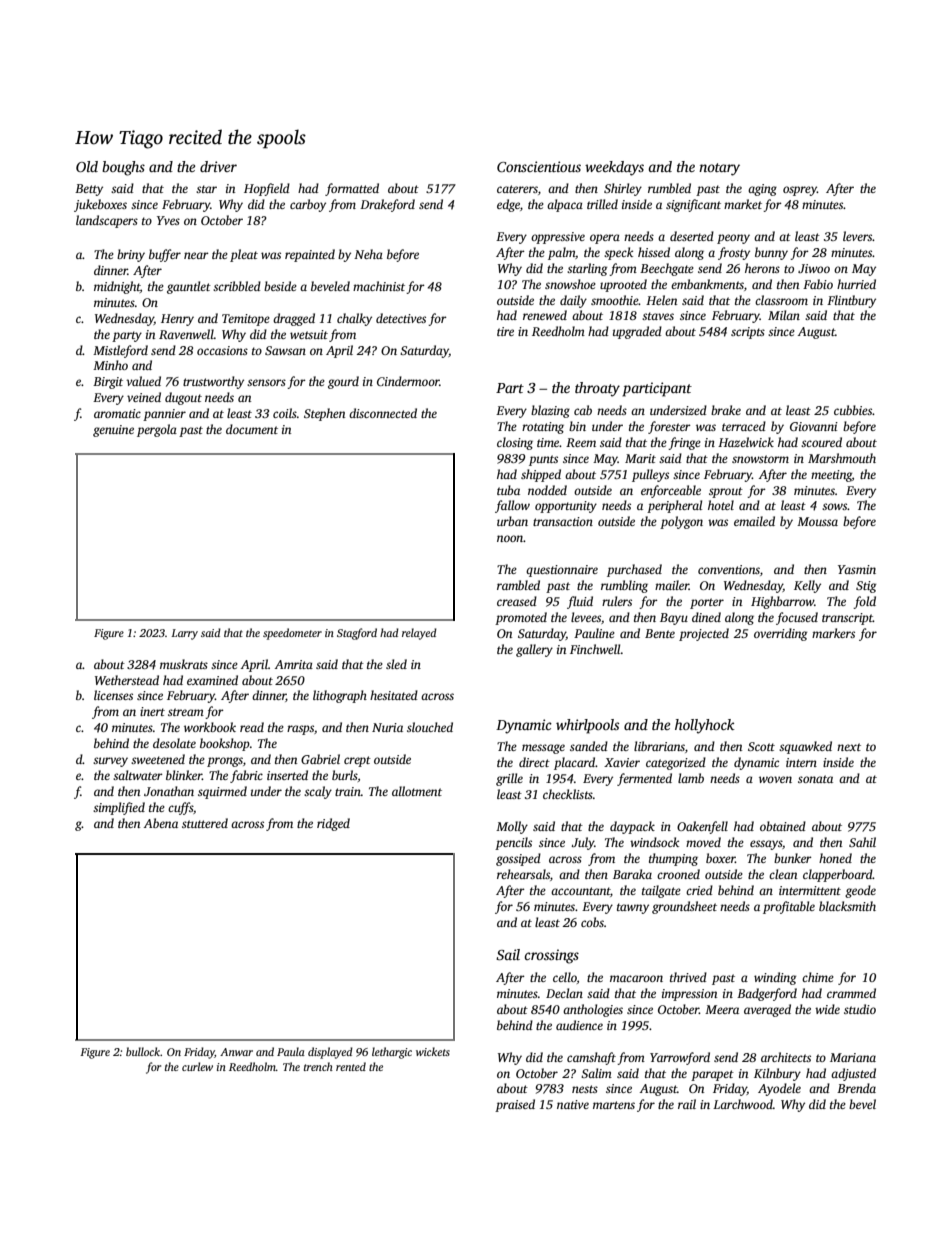 This page has height=1233, width=952. What do you see at coordinates (280, 286) in the page?
I see `beside` at bounding box center [280, 286].
